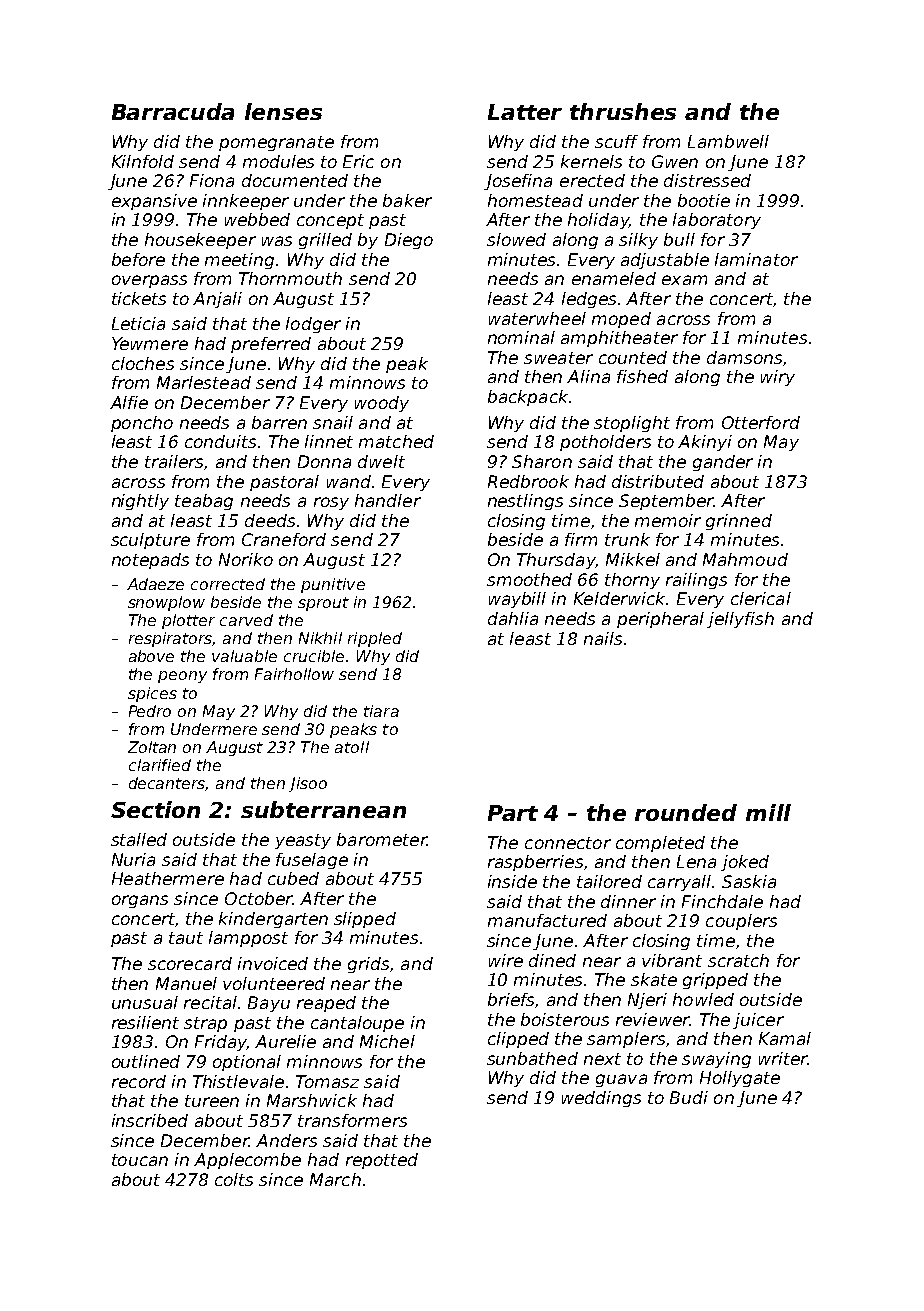  I want to click on Manuel, so click(186, 983).
